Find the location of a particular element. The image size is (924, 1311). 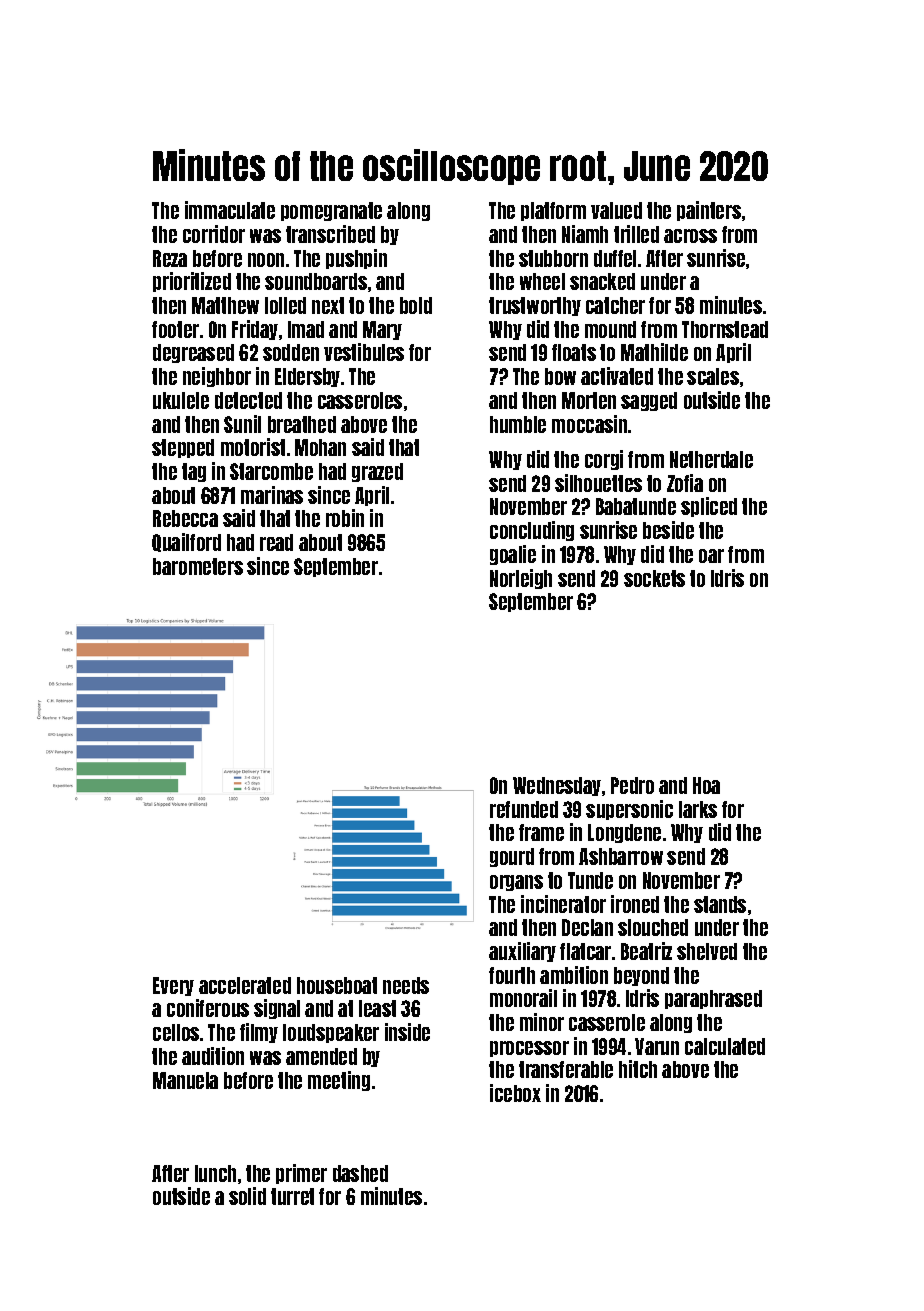

solid is located at coordinates (247, 1196).
